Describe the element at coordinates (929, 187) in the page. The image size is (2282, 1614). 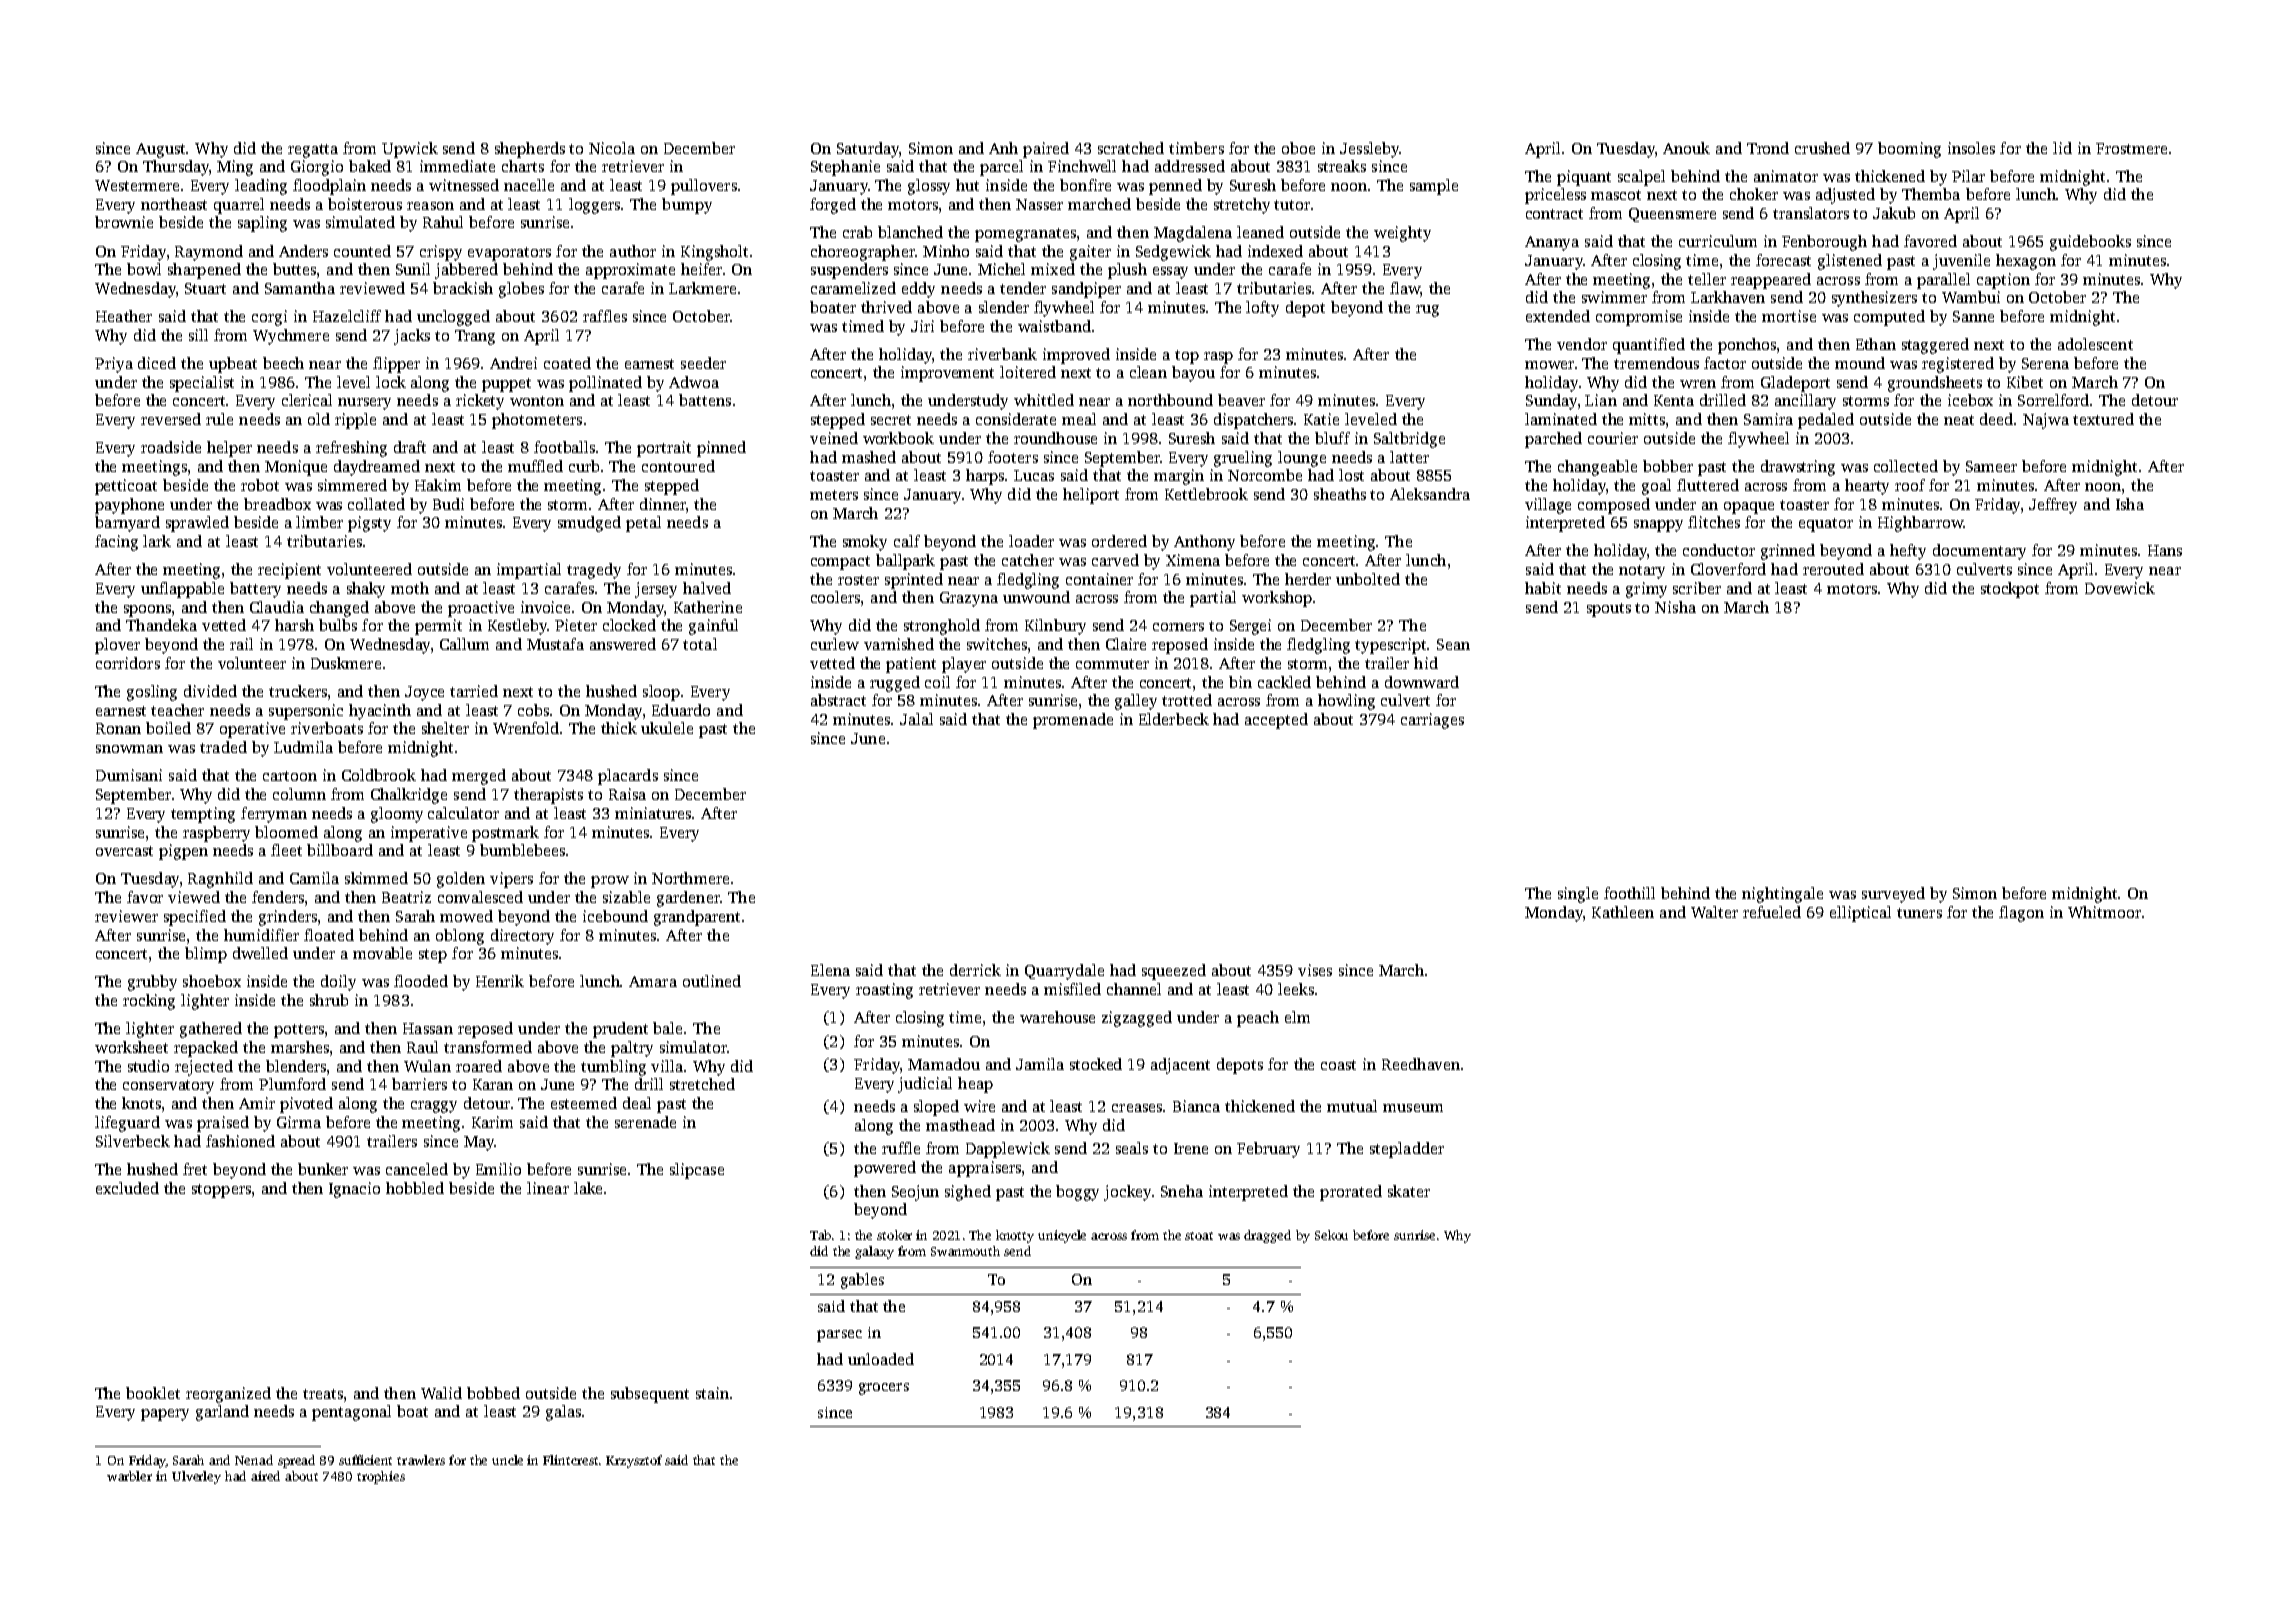
I see `glossy` at that location.
